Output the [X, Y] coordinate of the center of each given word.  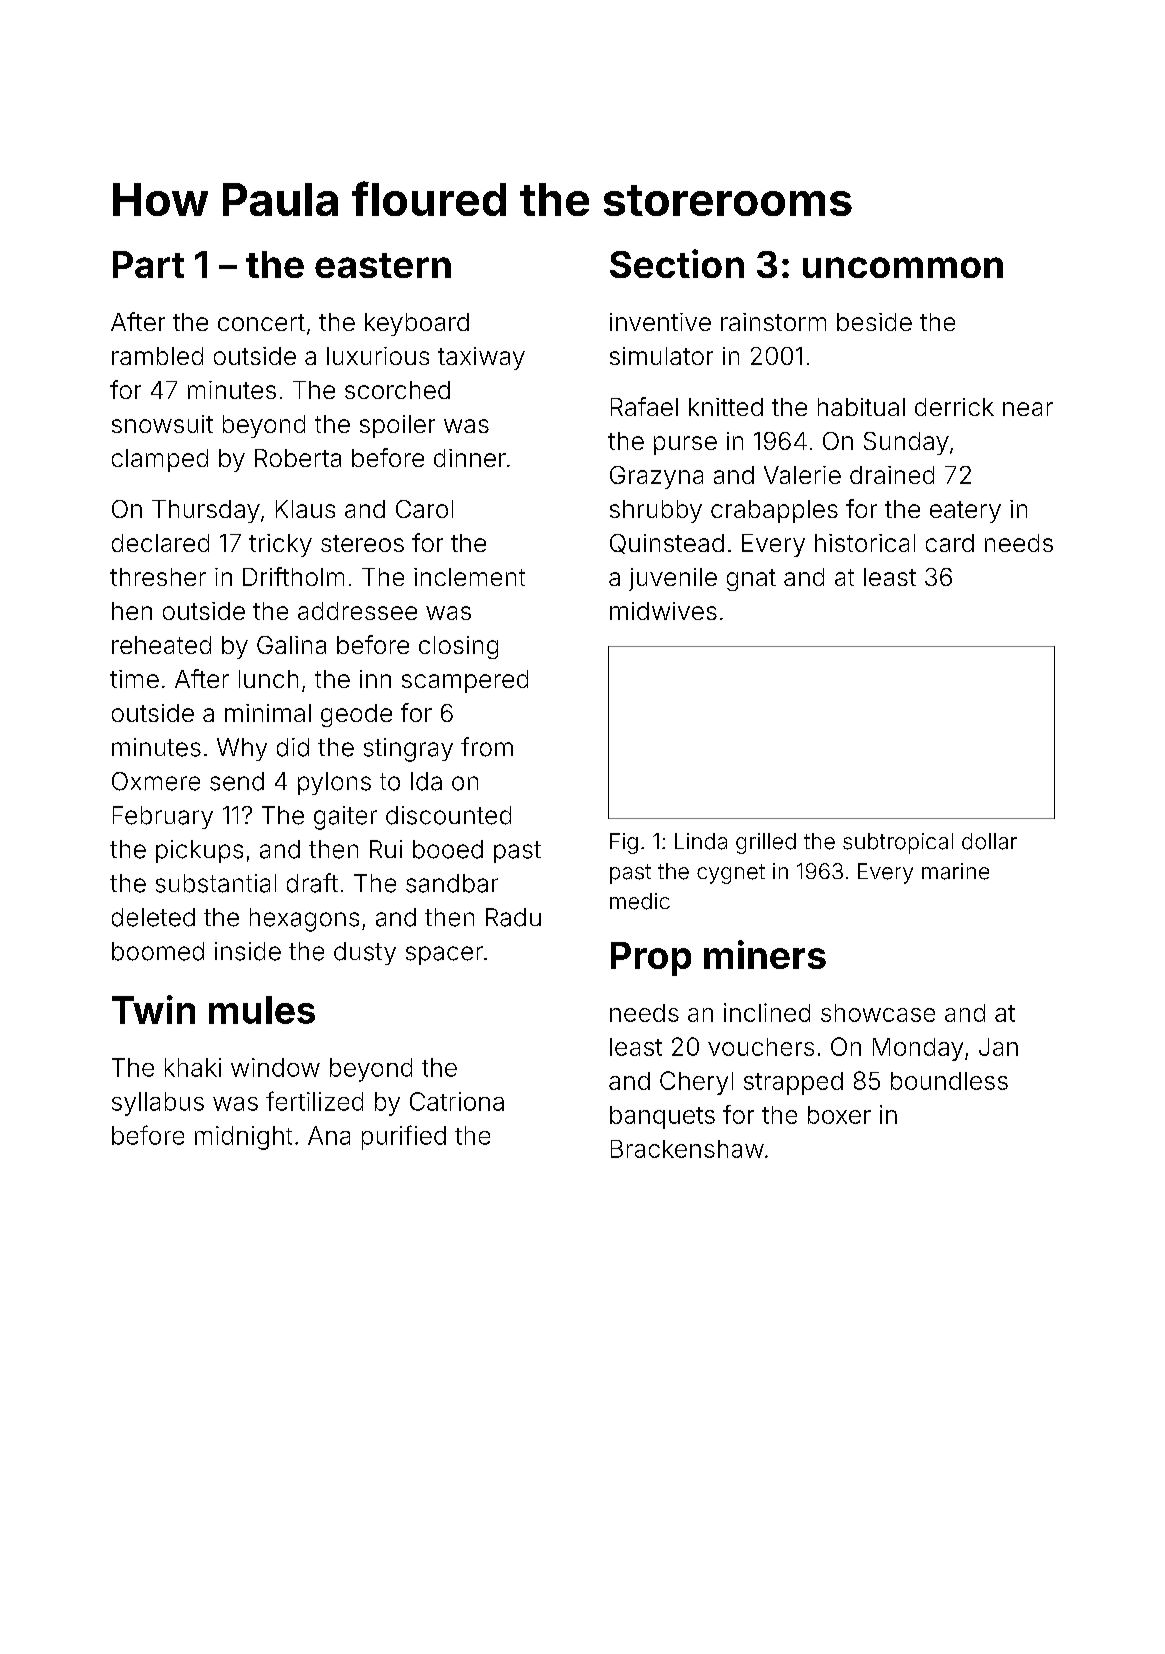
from [487, 747]
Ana [329, 1135]
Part [148, 264]
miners [765, 954]
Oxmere [156, 781]
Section [677, 263]
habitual [861, 407]
